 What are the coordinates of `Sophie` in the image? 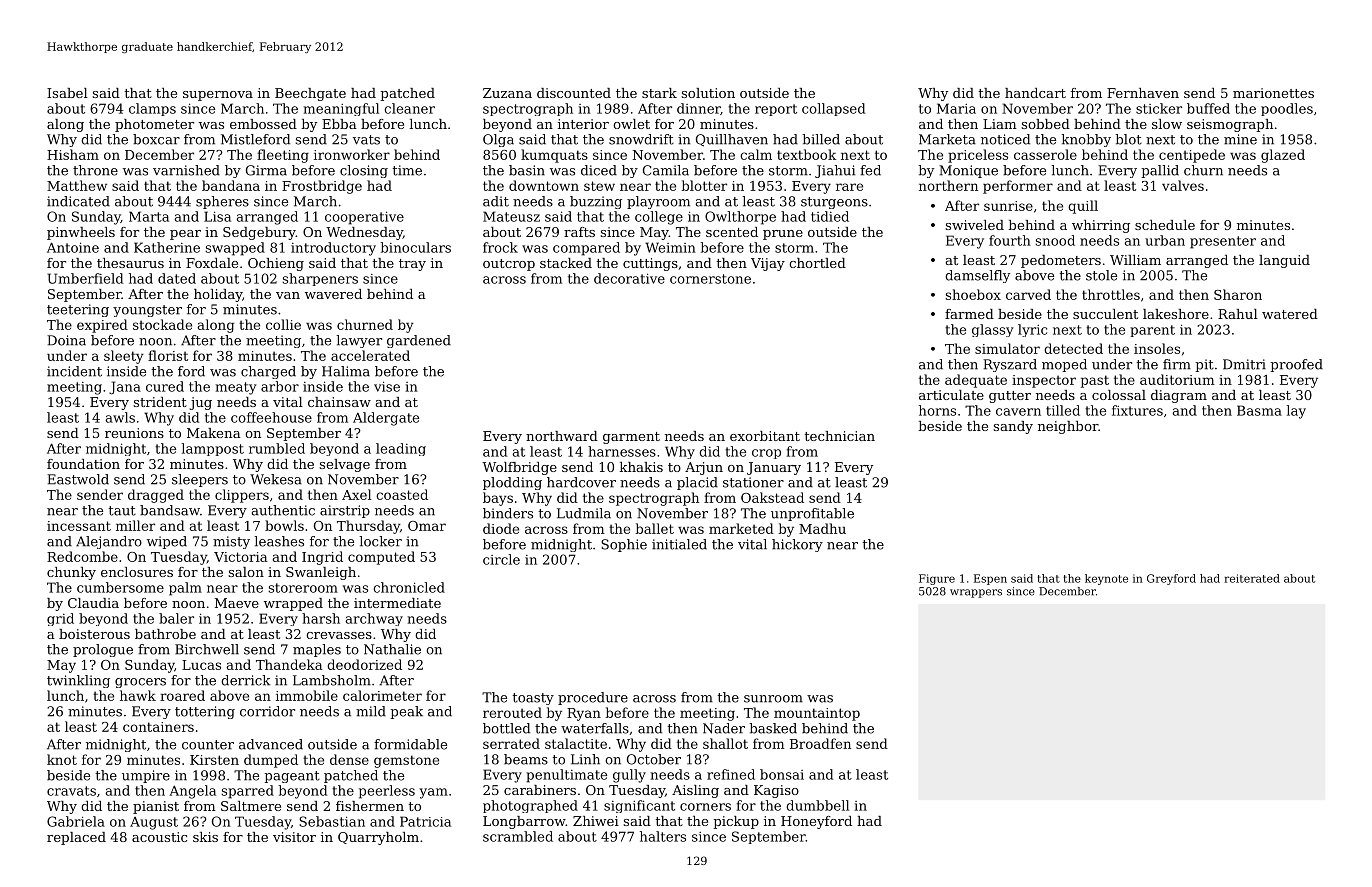 It's located at (624, 545).
